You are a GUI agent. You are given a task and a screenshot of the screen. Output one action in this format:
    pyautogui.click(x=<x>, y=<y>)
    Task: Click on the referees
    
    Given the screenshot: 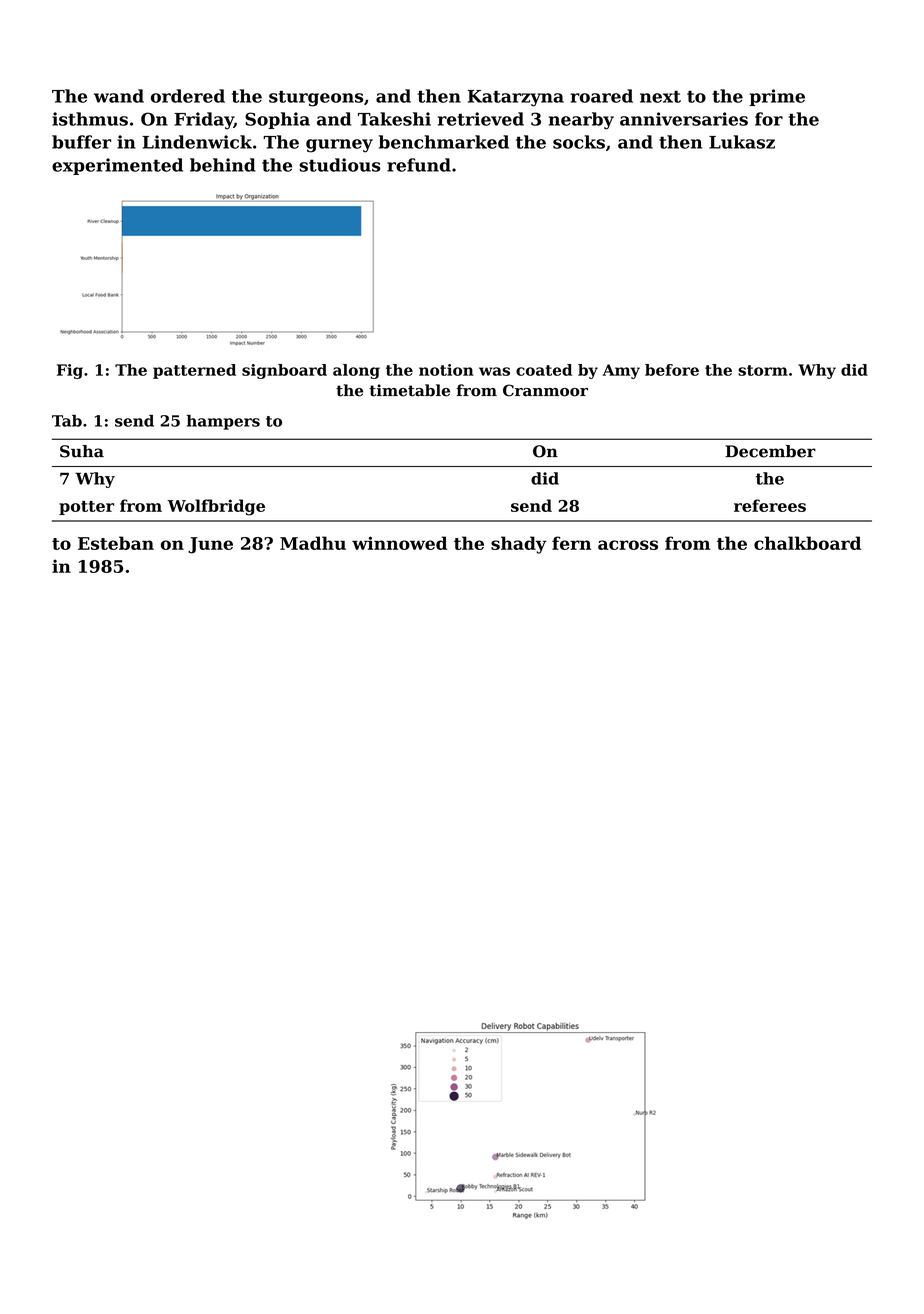 What is the action you would take?
    pyautogui.click(x=770, y=505)
